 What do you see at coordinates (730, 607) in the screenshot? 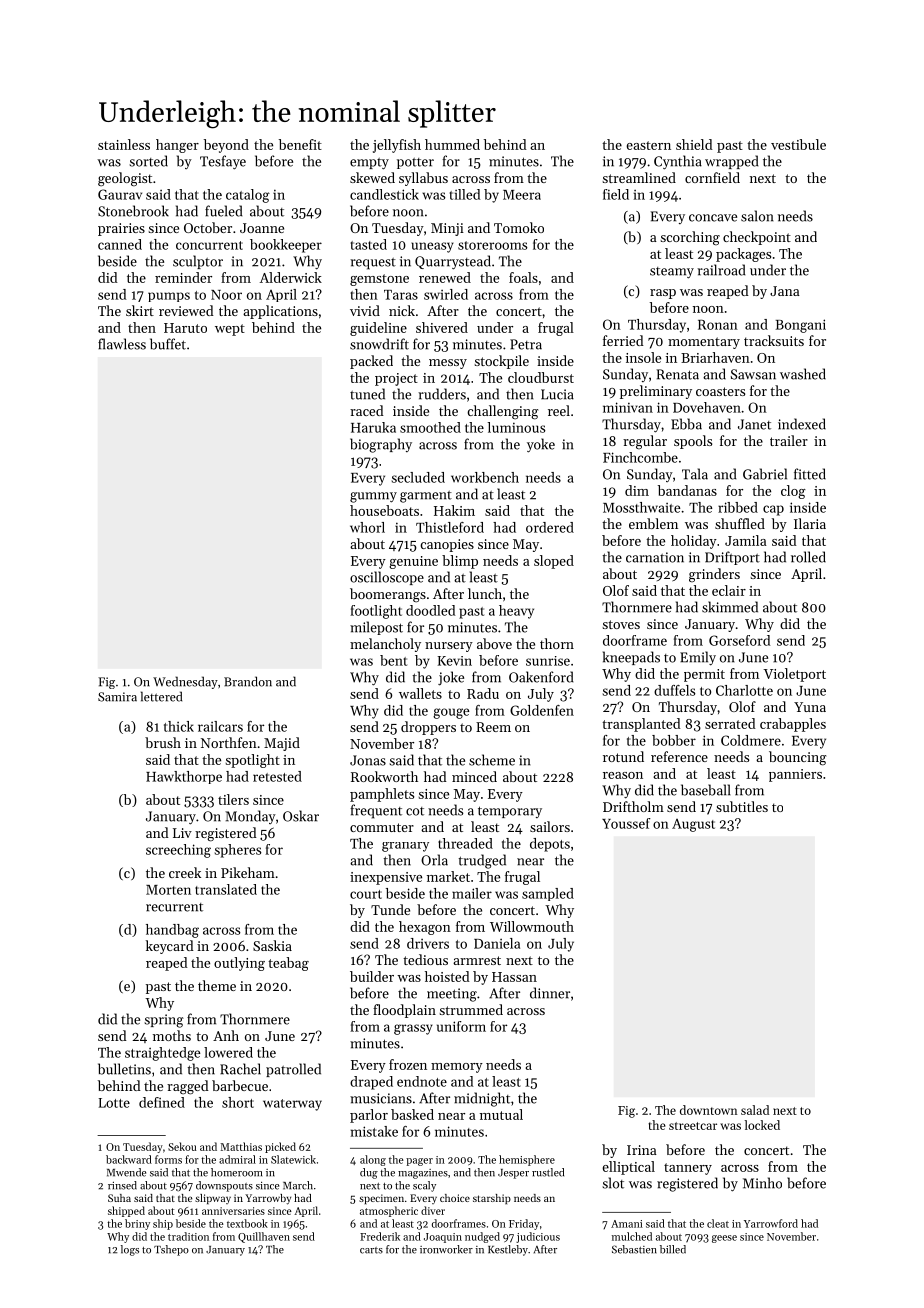
I see `skimmed` at bounding box center [730, 607].
